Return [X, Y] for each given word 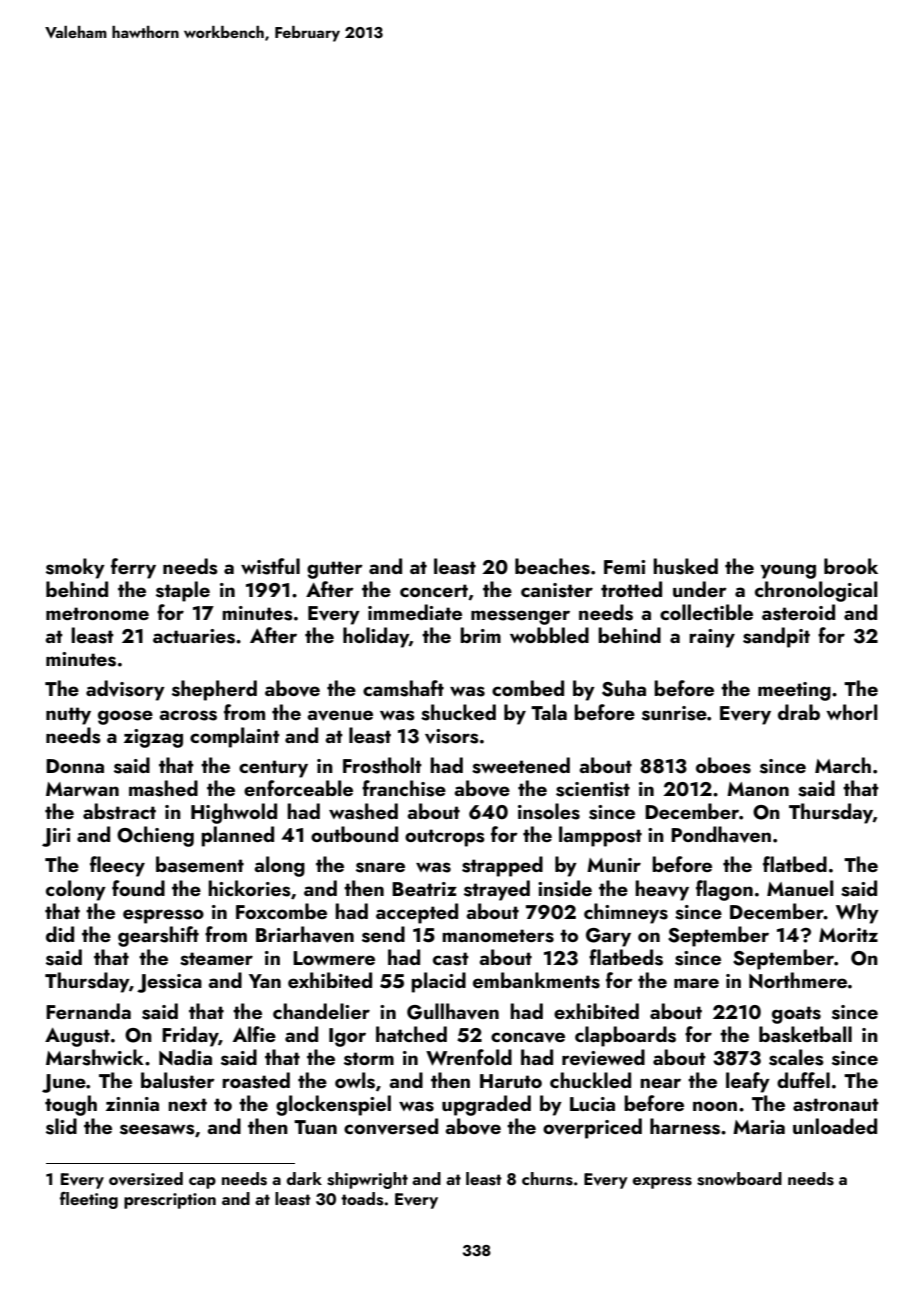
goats [796, 1015]
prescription [170, 1201]
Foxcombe [281, 911]
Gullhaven [453, 1011]
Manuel [800, 888]
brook [851, 566]
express [662, 1183]
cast [451, 959]
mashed [163, 788]
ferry [133, 568]
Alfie [254, 1034]
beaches [552, 566]
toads [362, 1199]
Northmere [798, 980]
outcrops [445, 838]
